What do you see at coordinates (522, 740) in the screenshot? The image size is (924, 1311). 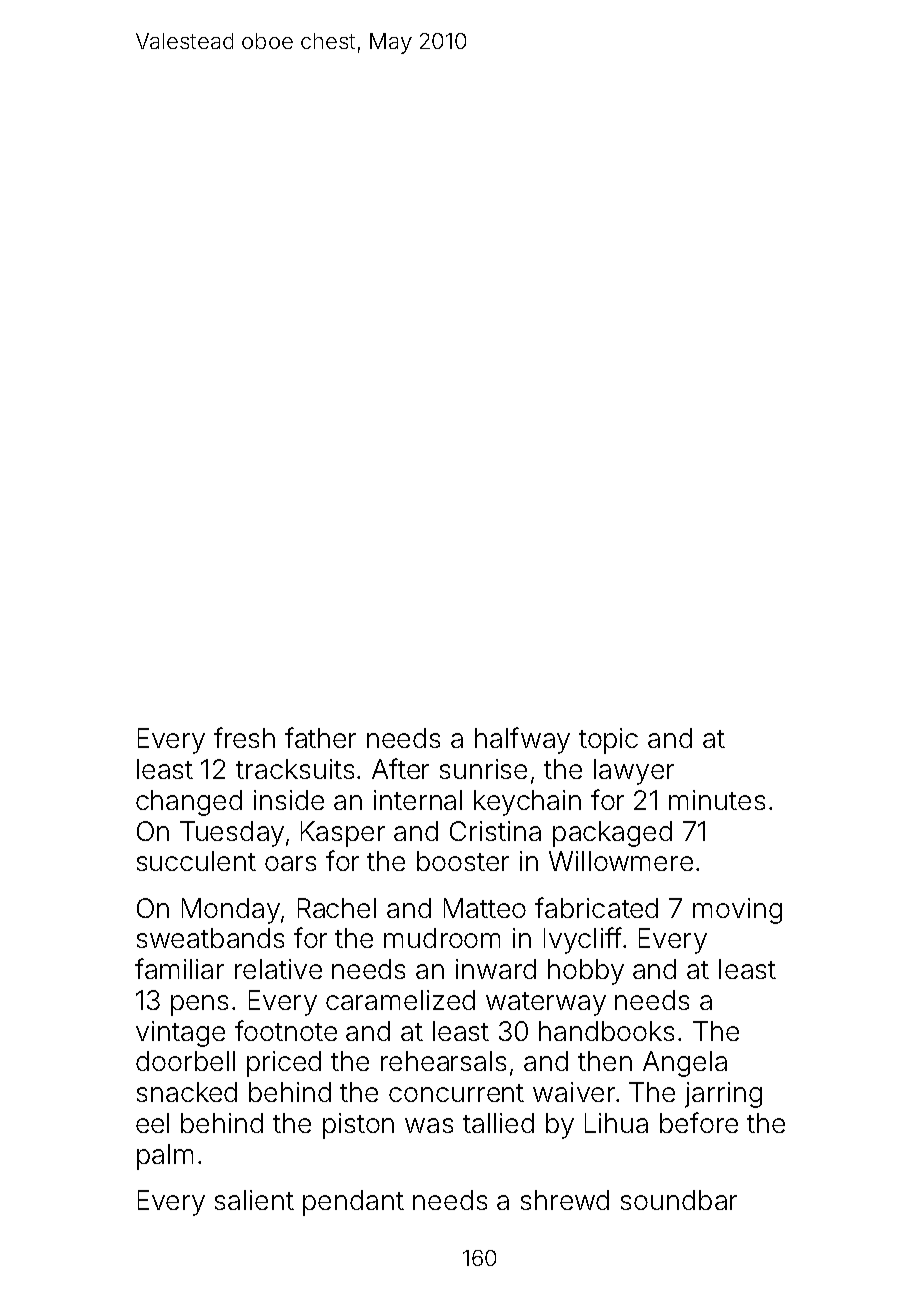 I see `halfway` at bounding box center [522, 740].
